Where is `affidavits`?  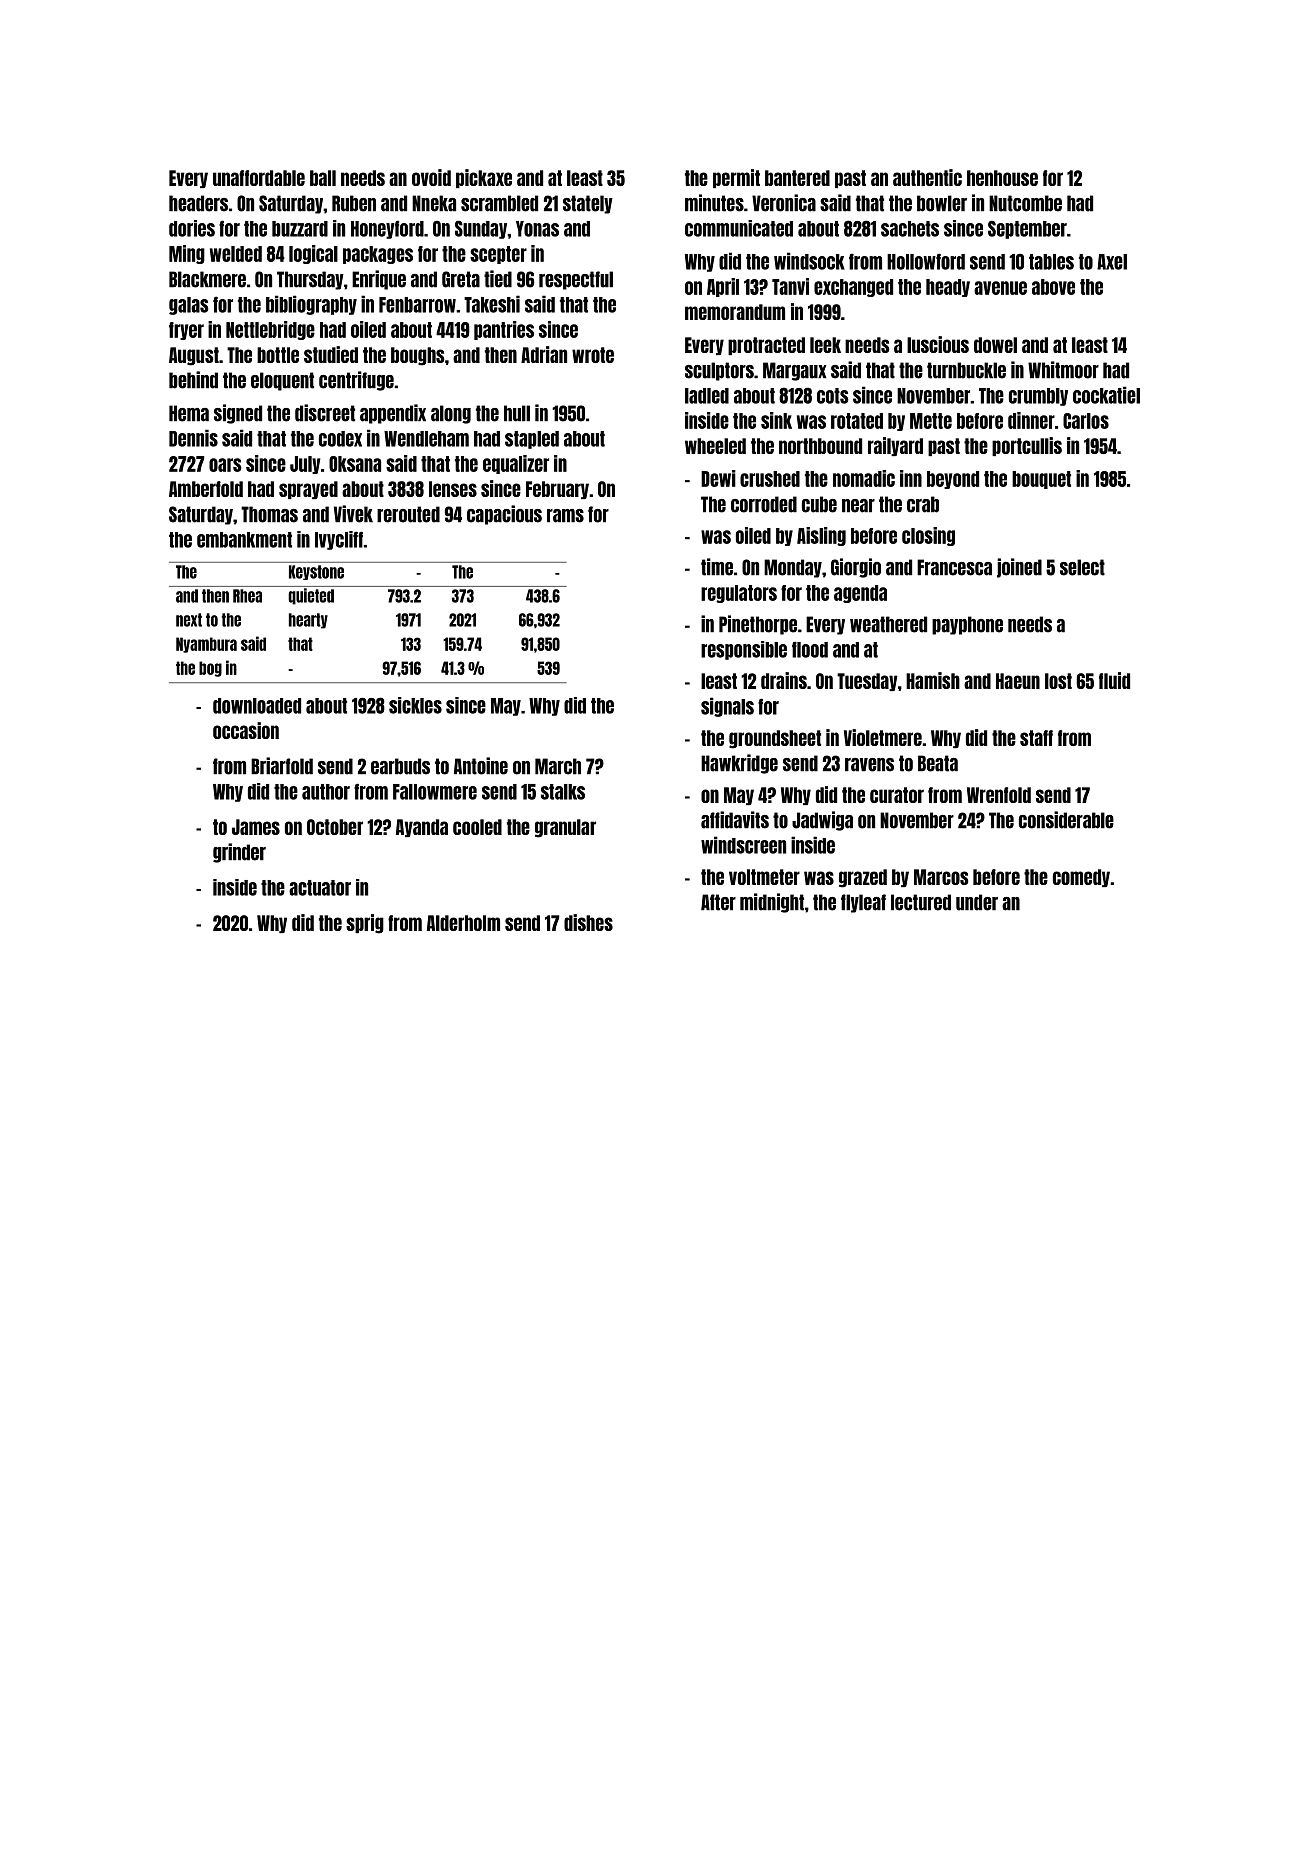 affidavits is located at coordinates (735, 820).
